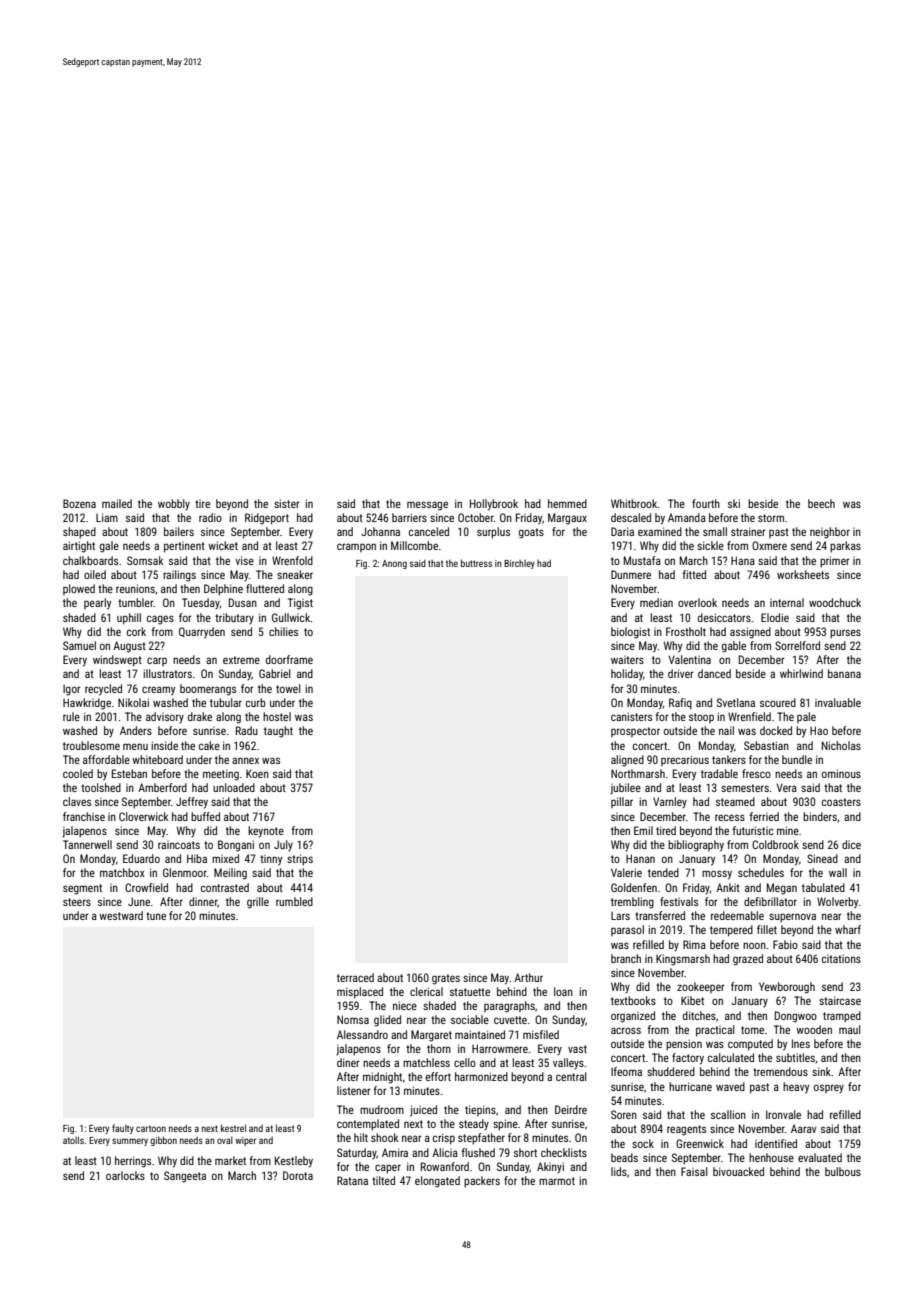 This document has height=1308, width=924. Describe the element at coordinates (79, 503) in the document. I see `Bozena` at that location.
